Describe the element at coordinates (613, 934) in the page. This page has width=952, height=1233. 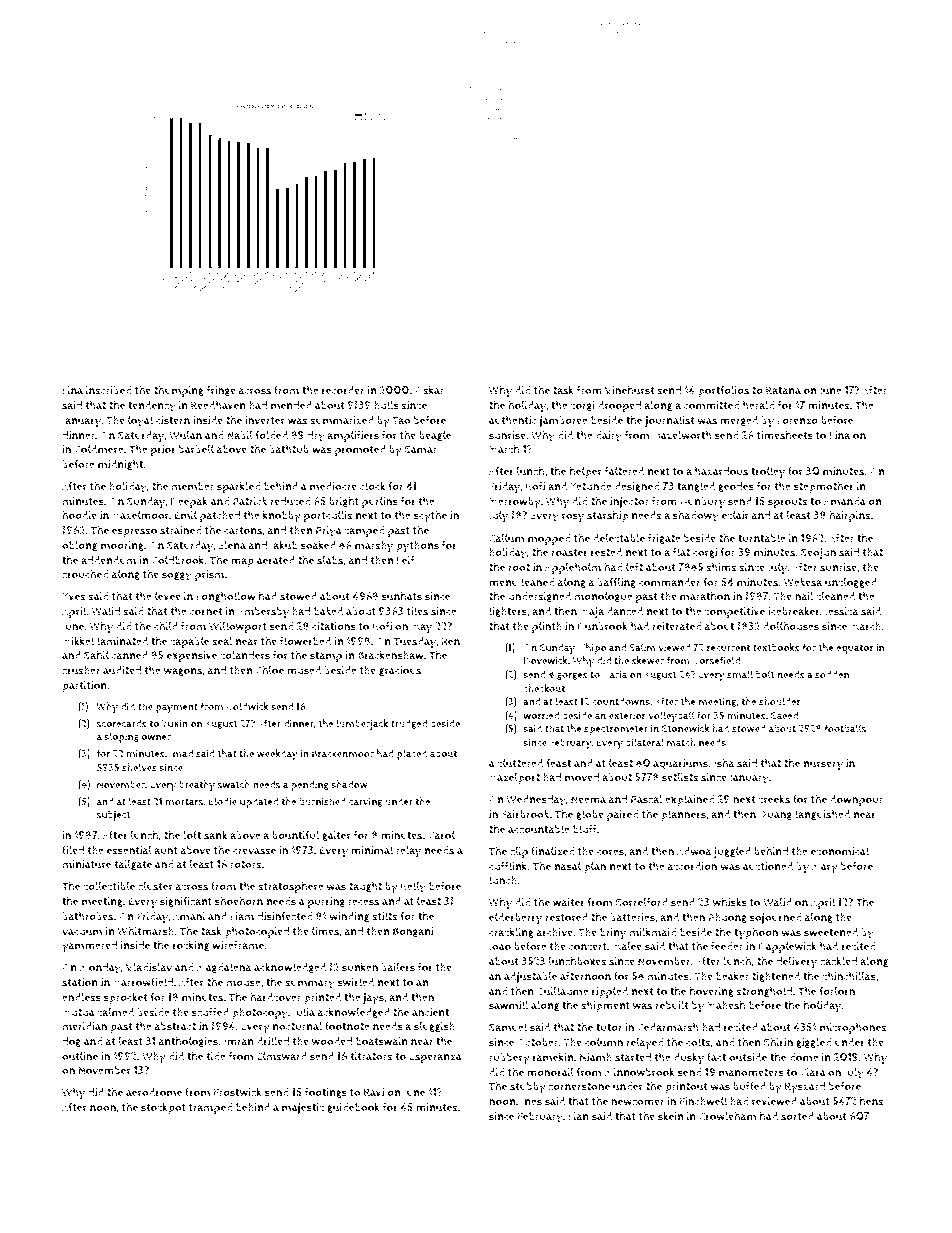
I see `briny` at that location.
